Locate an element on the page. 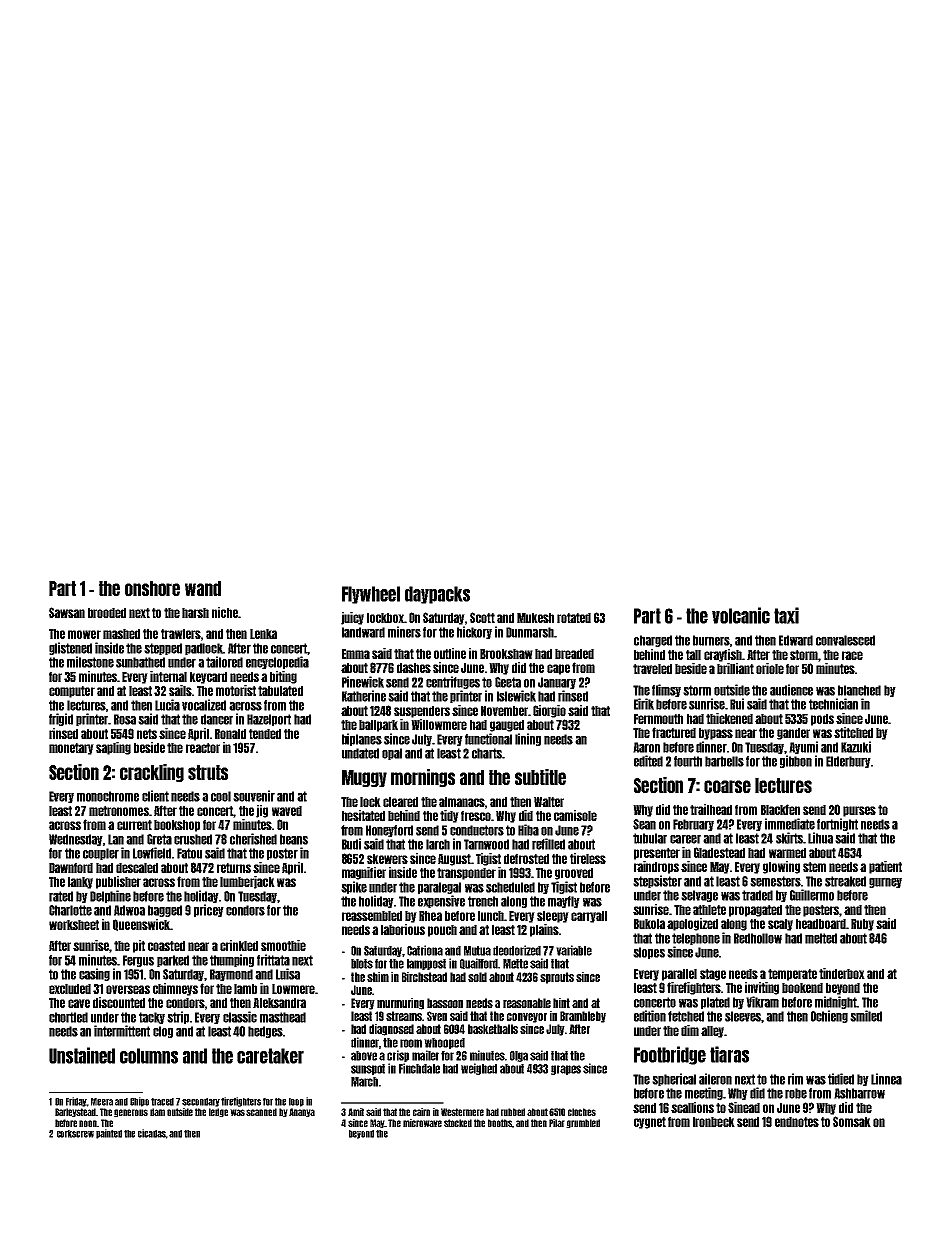 This page has width=952, height=1233. raindrops is located at coordinates (656, 867).
